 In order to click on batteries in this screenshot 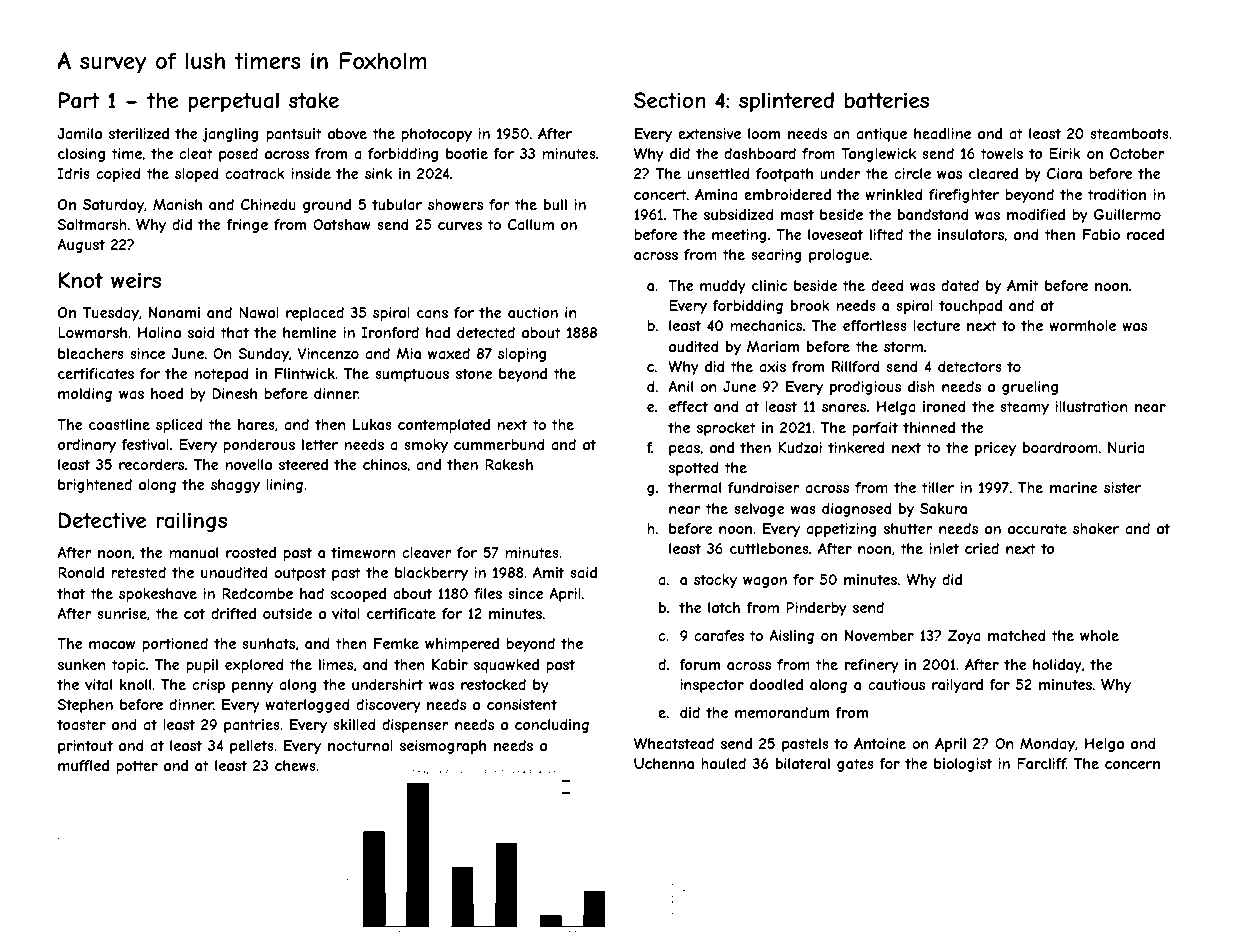, I will do `click(887, 100)`.
